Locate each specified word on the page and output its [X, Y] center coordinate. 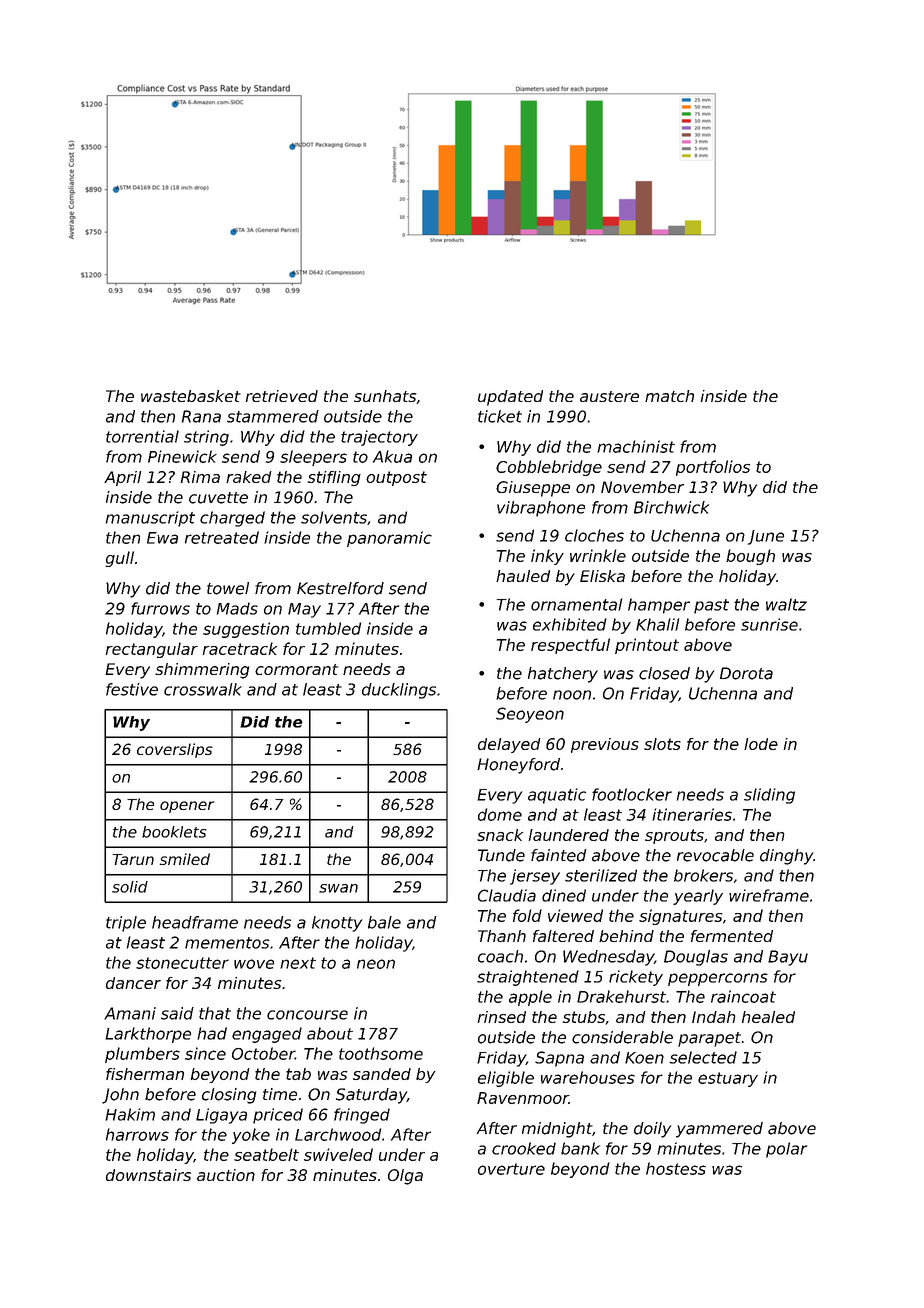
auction [226, 1175]
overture [511, 1169]
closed [664, 673]
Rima [200, 477]
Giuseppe [533, 489]
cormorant [296, 669]
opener [187, 807]
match [669, 396]
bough [750, 557]
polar [786, 1150]
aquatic [557, 796]
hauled [523, 576]
